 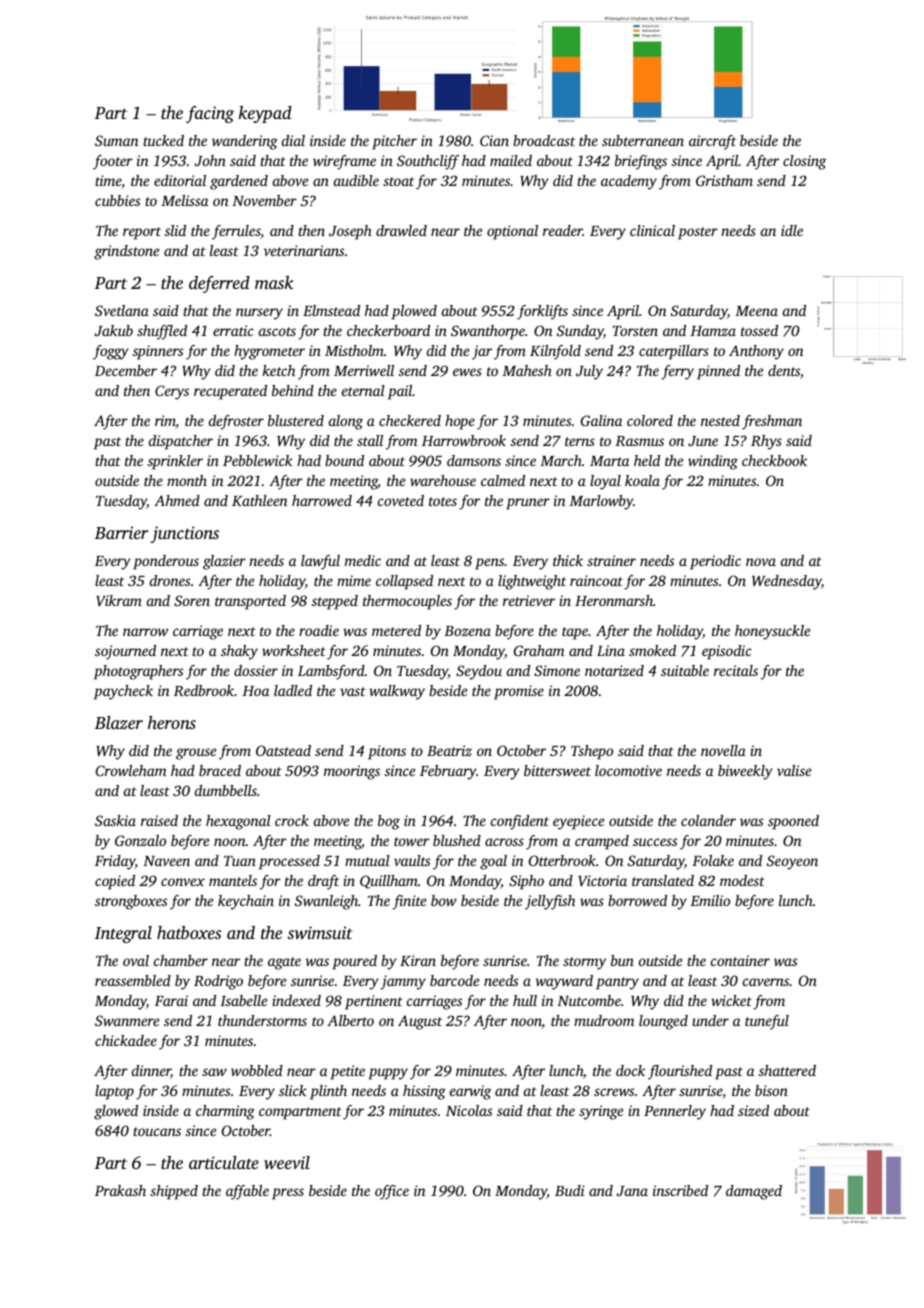 I want to click on Gristham, so click(x=724, y=180).
